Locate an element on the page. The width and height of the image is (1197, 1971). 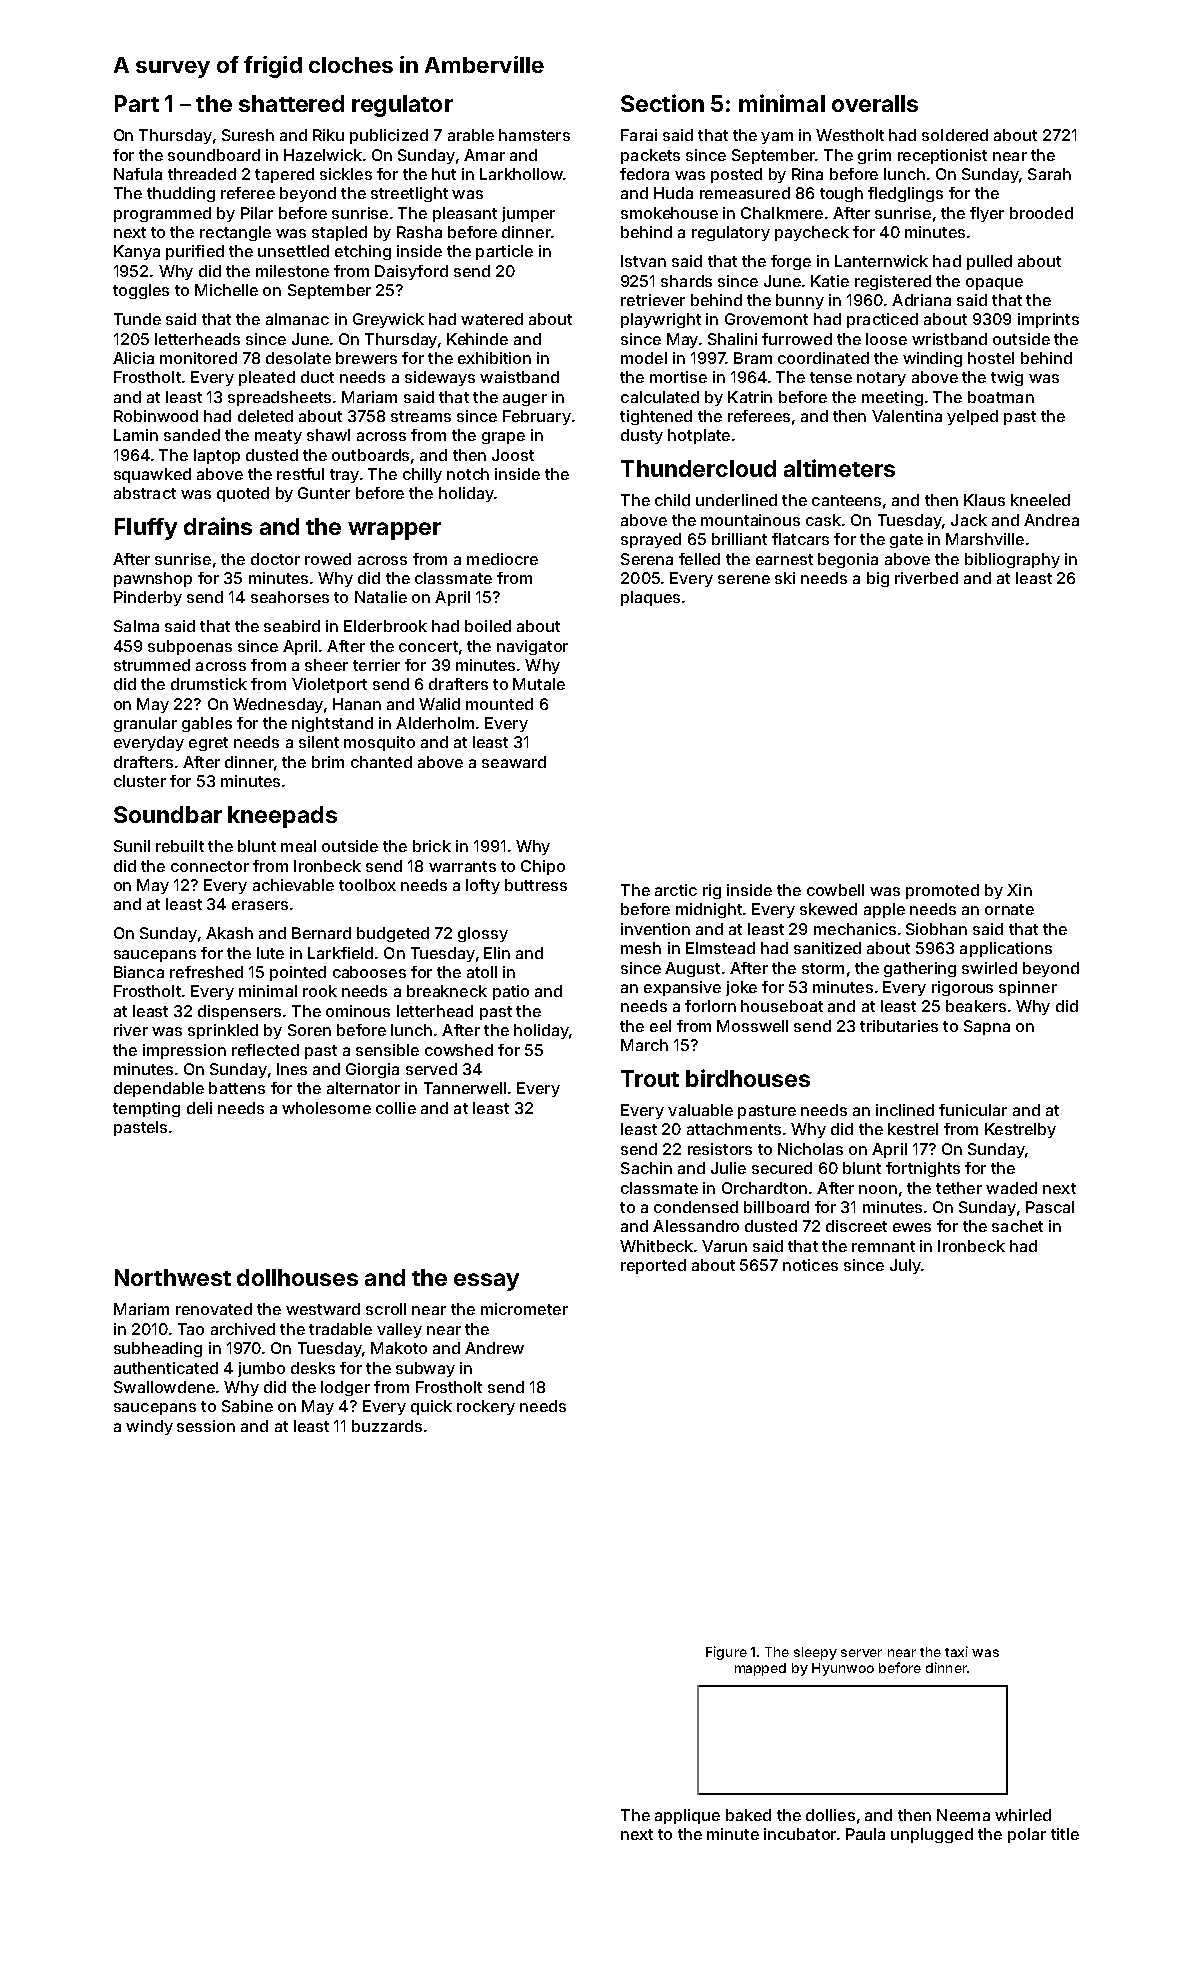
overalls is located at coordinates (875, 103).
